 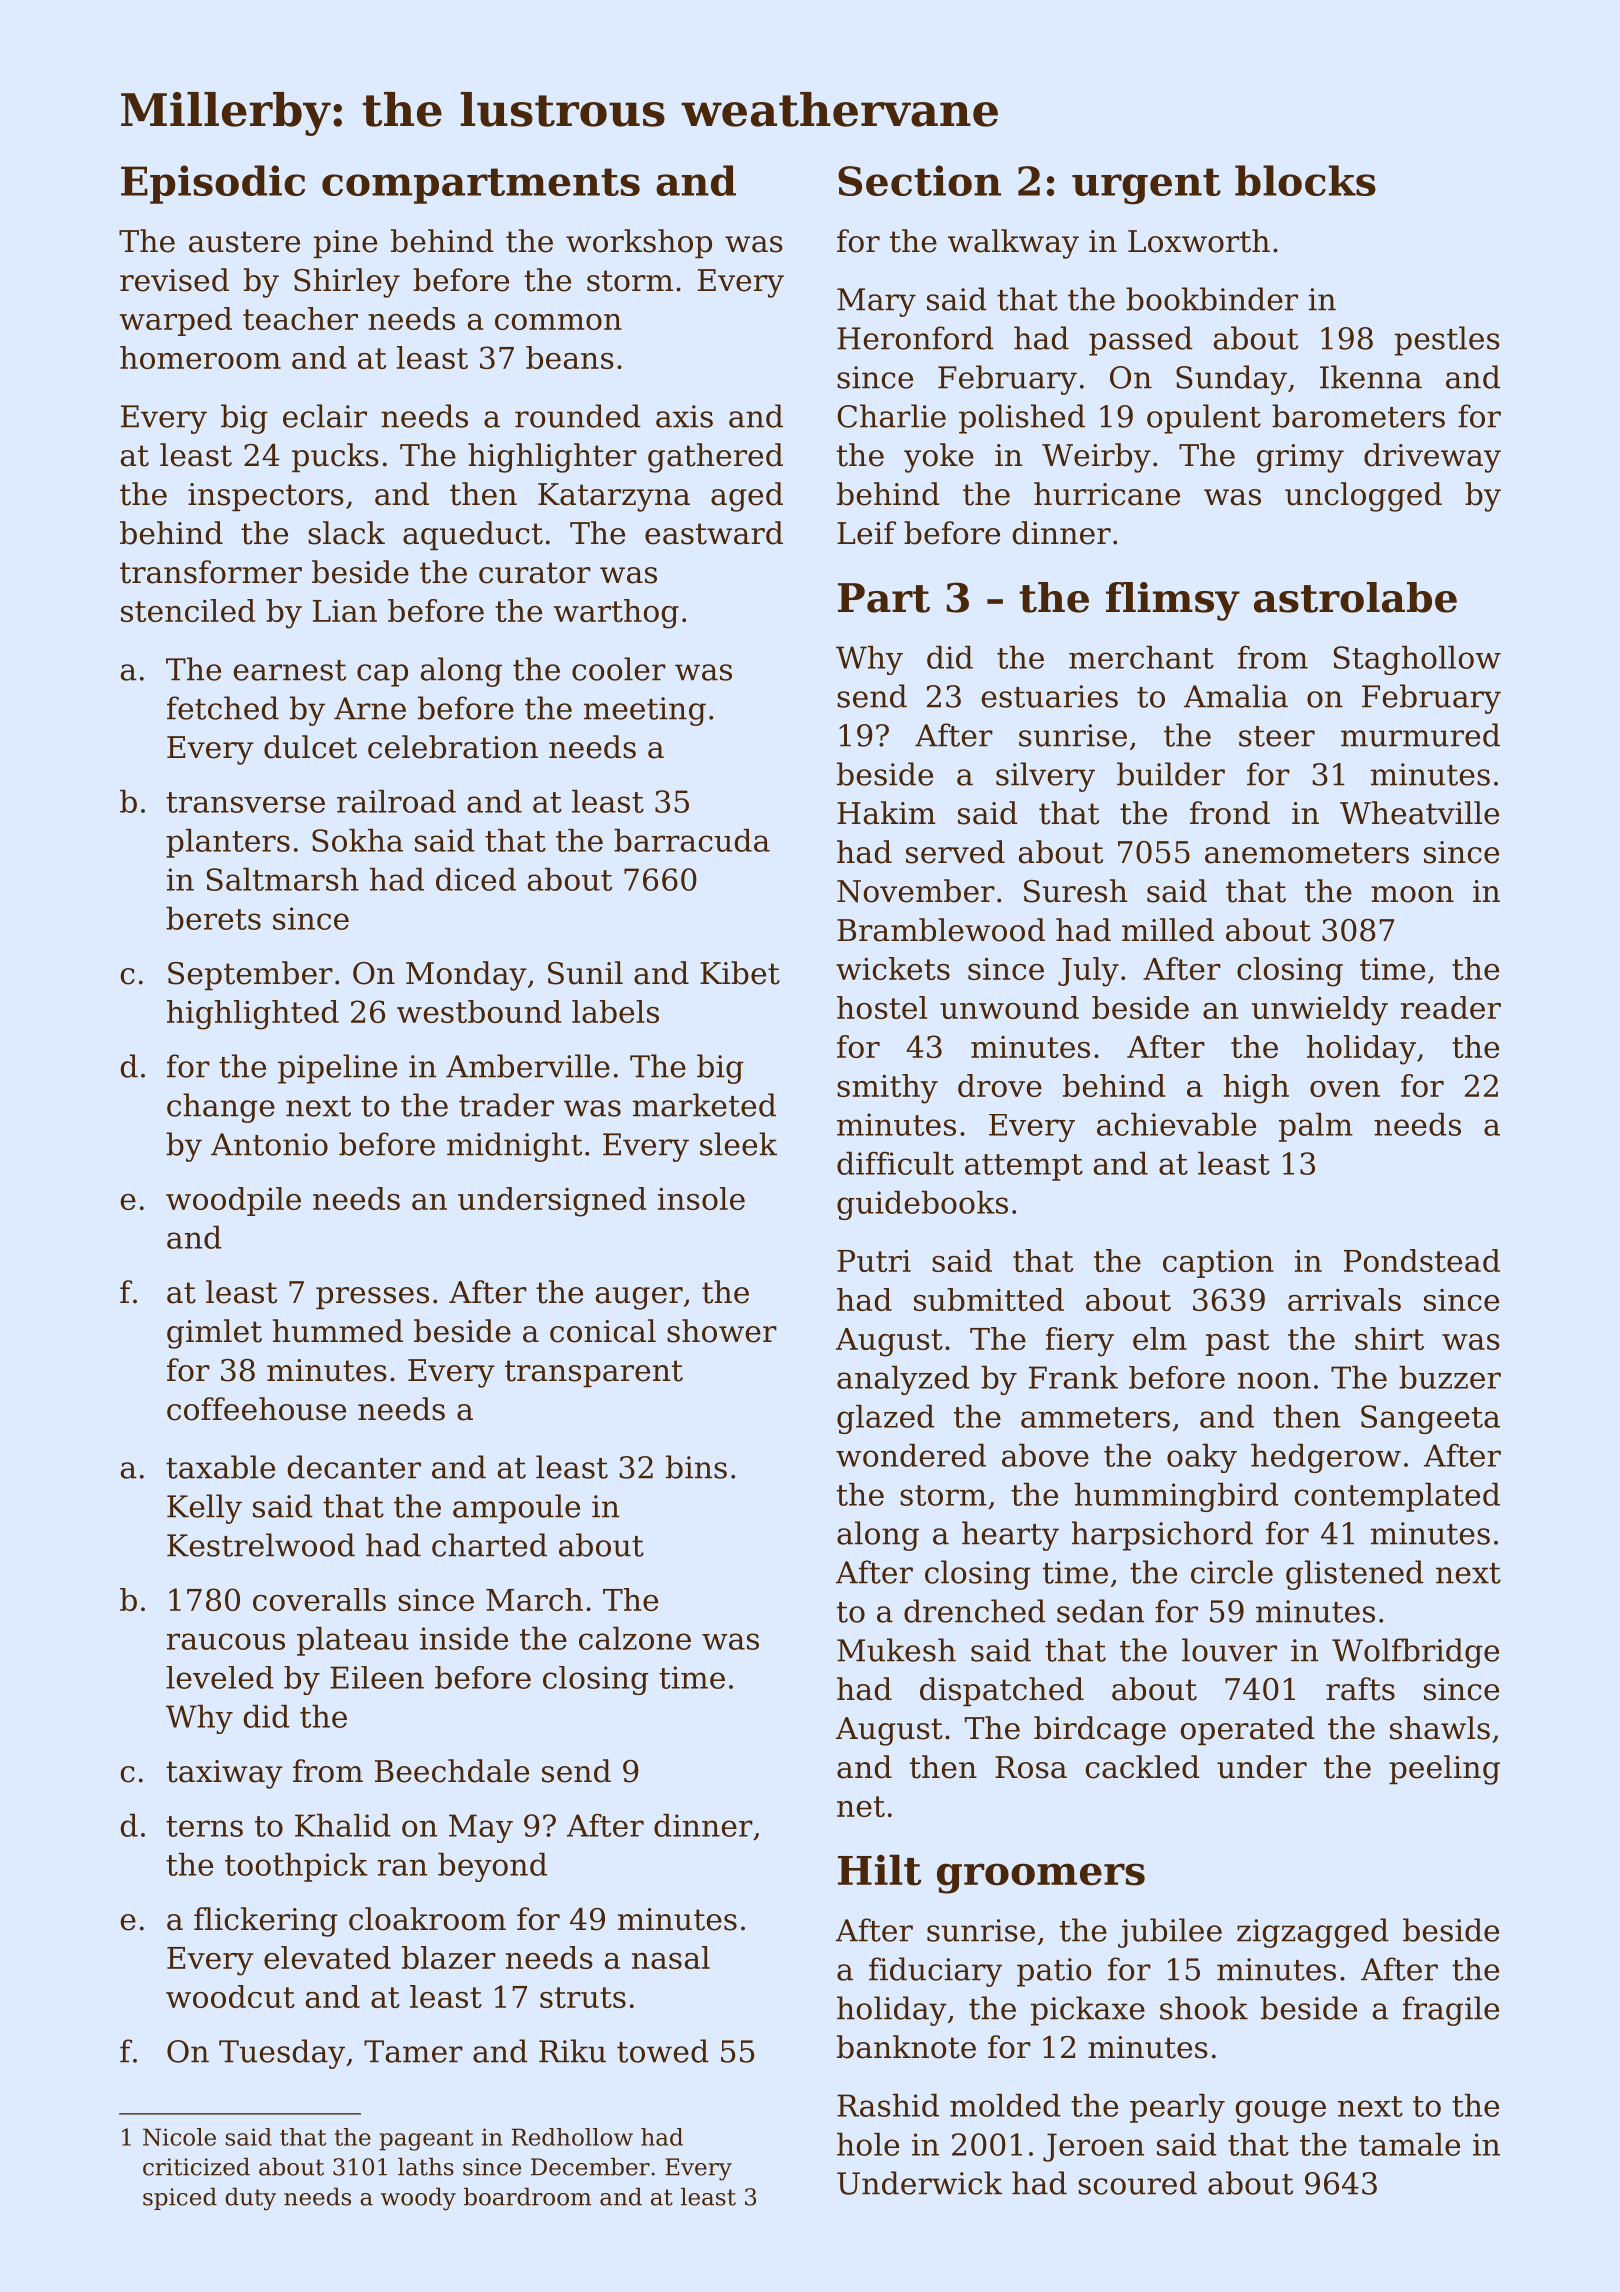 I want to click on Episodic, so click(x=213, y=184).
